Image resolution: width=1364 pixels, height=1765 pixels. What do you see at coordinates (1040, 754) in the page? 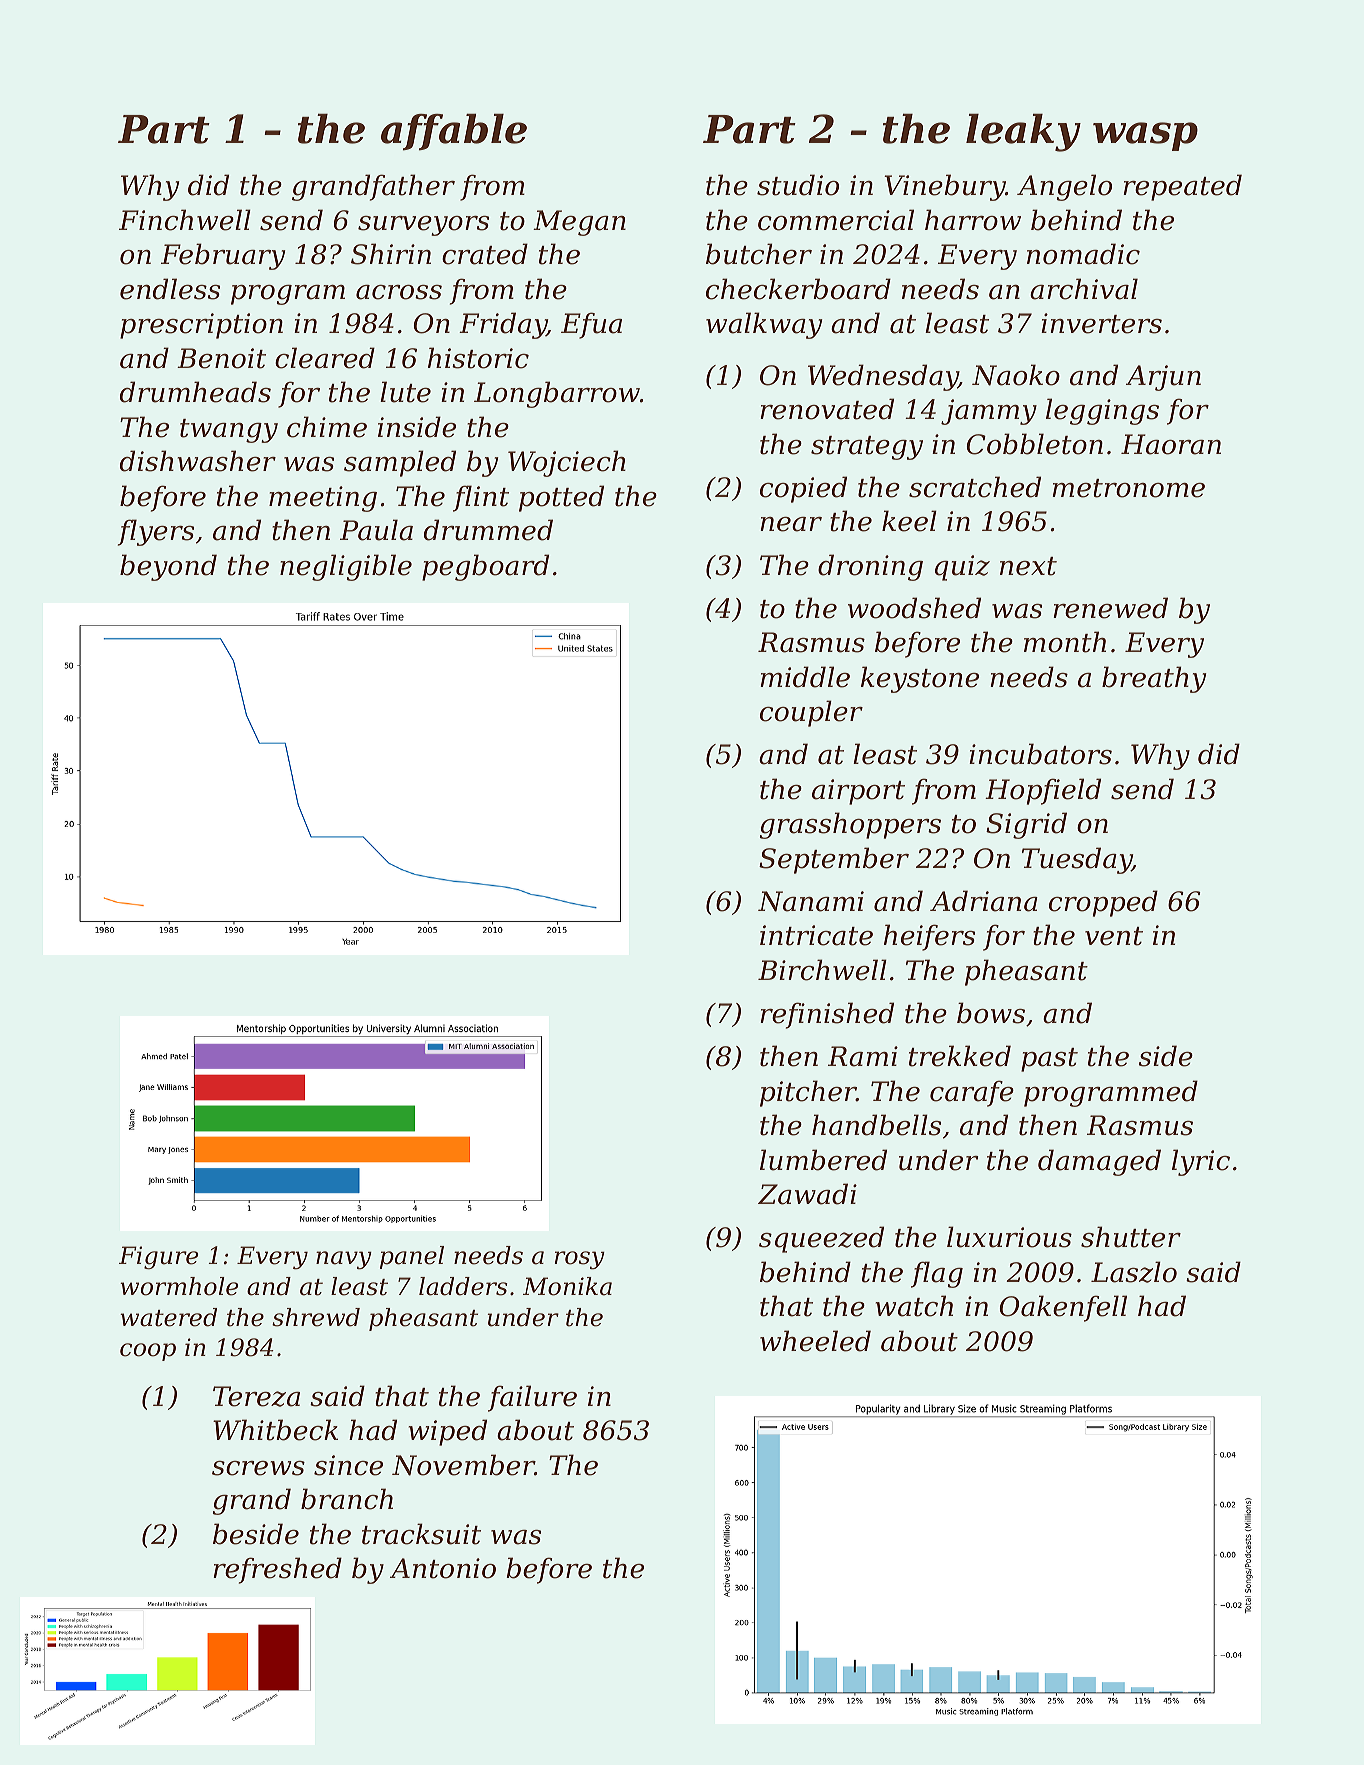
I see `incubators` at bounding box center [1040, 754].
